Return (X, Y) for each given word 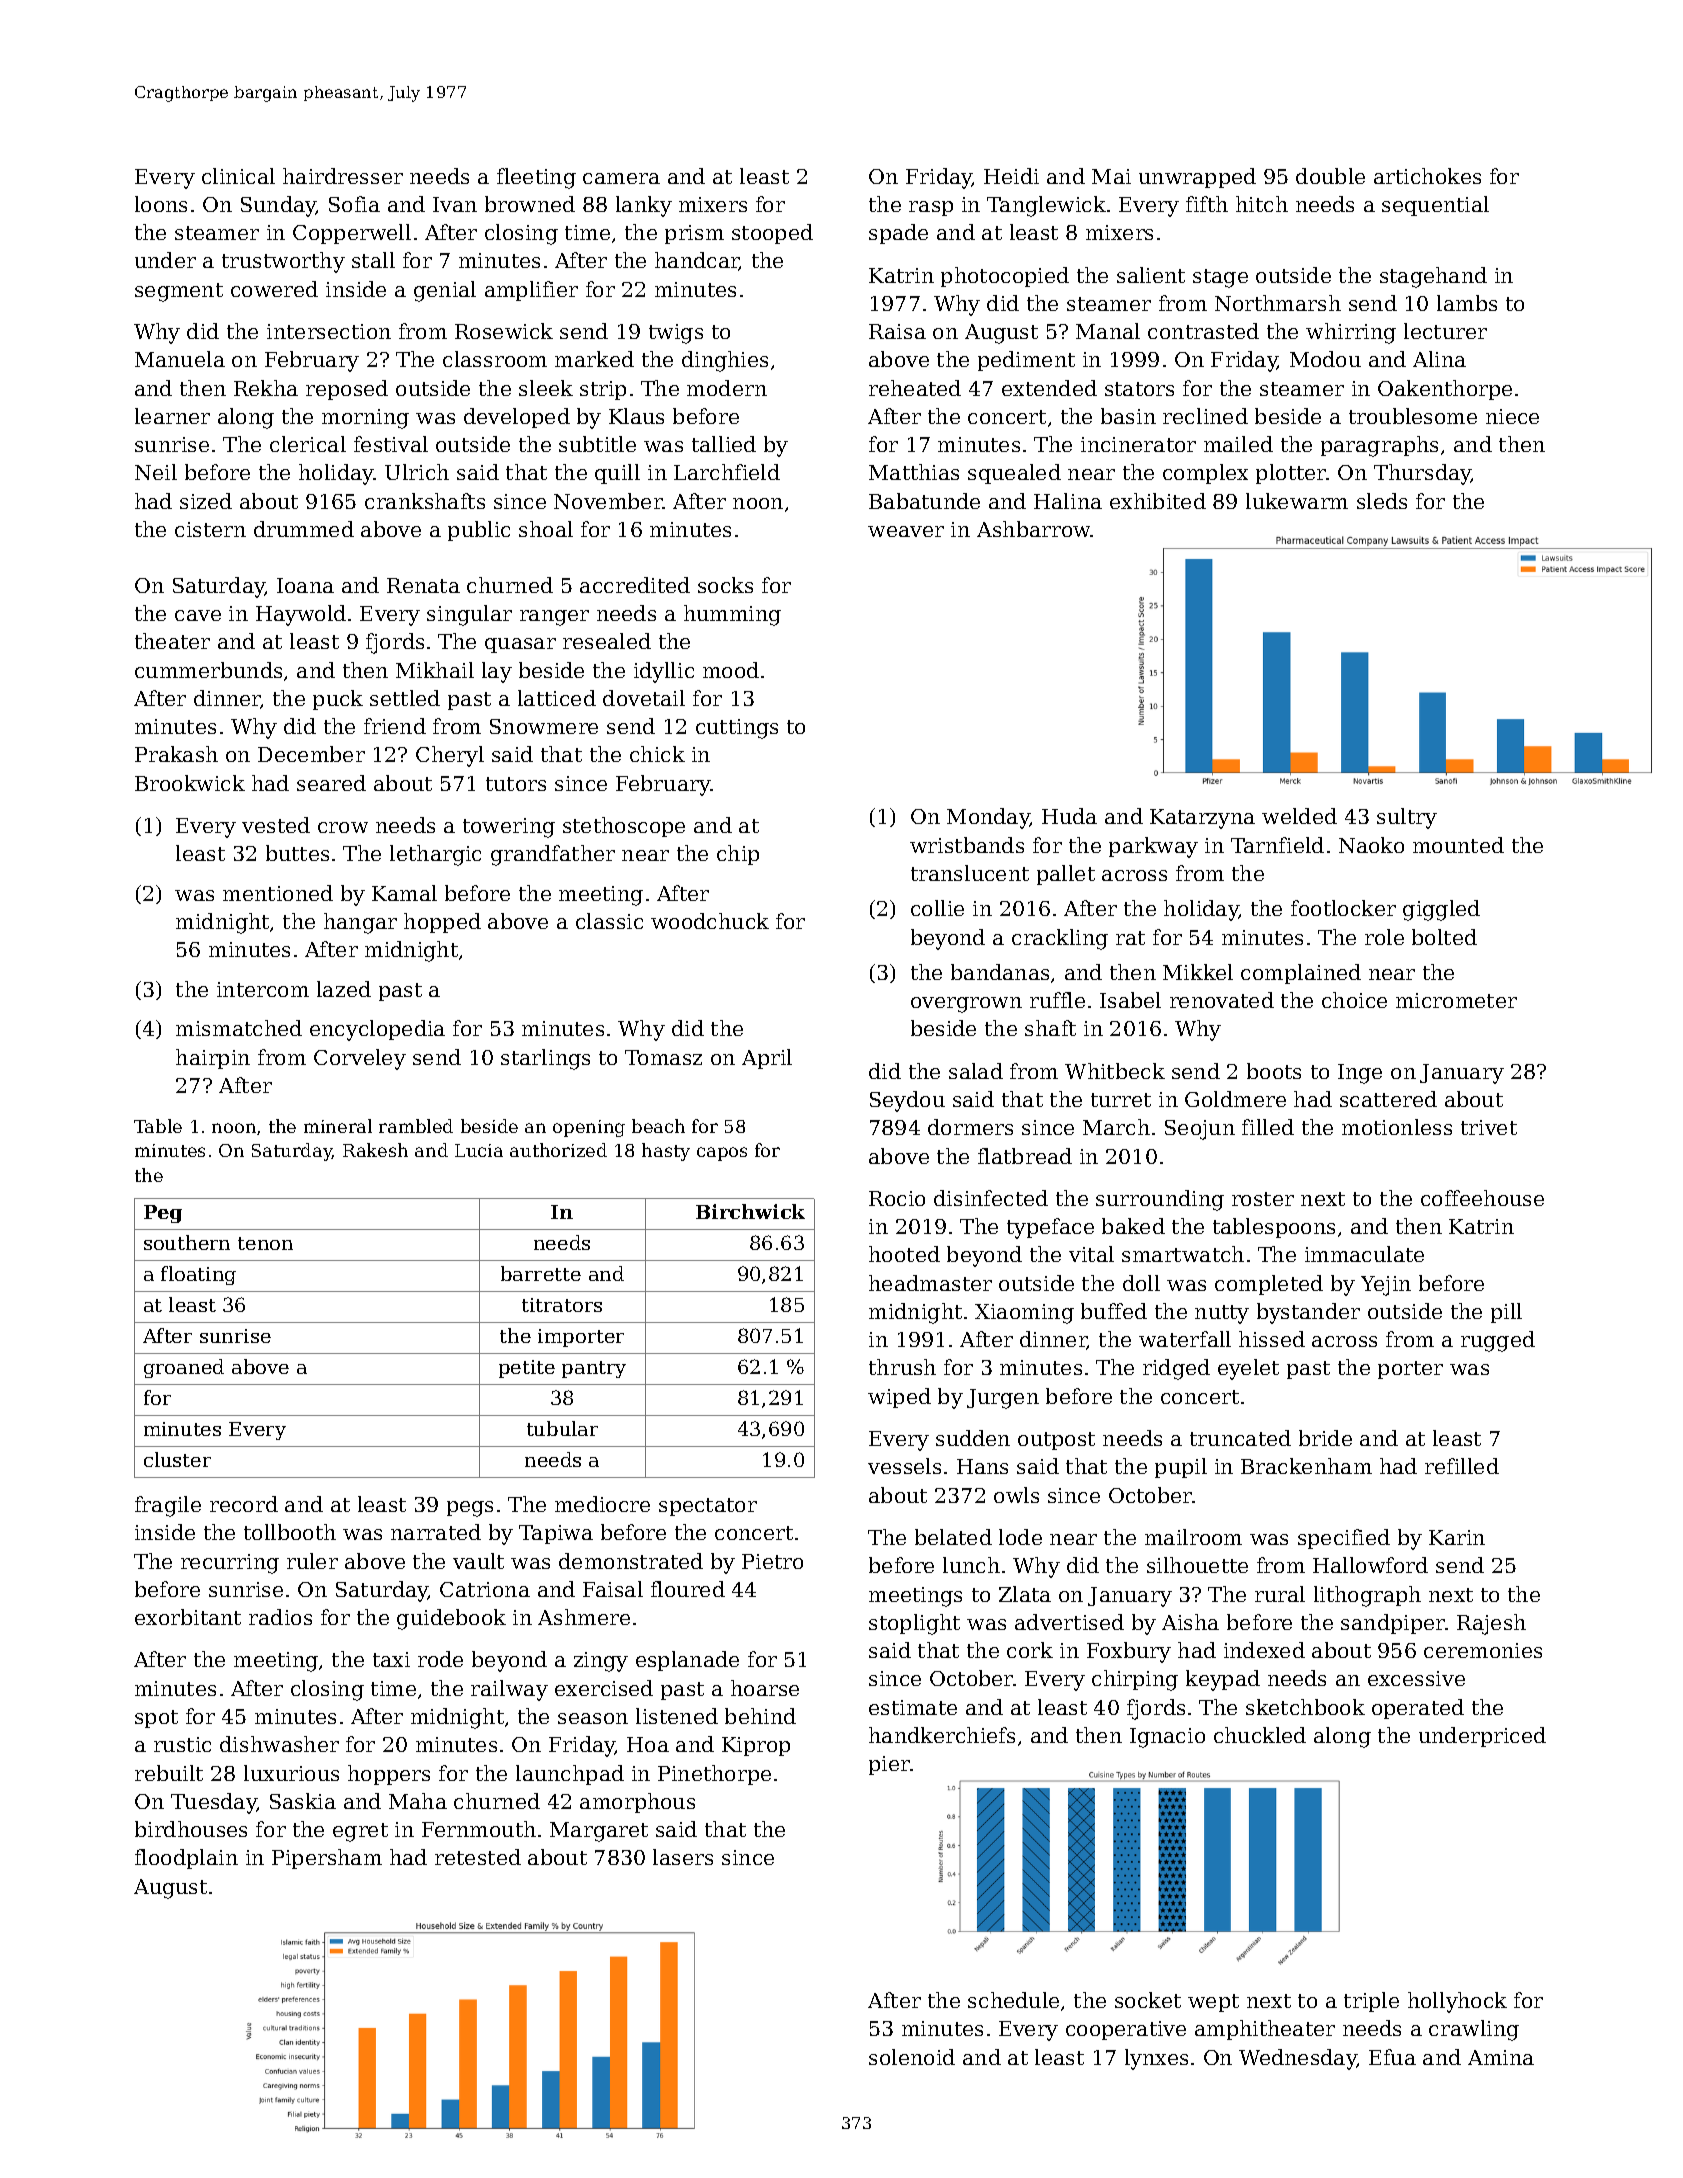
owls (1016, 1495)
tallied (724, 444)
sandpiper (1393, 1624)
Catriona (485, 1589)
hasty (666, 1152)
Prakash (176, 754)
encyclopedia (377, 1030)
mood (731, 670)
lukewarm (1297, 501)
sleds (1382, 501)
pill (1506, 1313)
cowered (274, 289)
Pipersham (327, 1859)
